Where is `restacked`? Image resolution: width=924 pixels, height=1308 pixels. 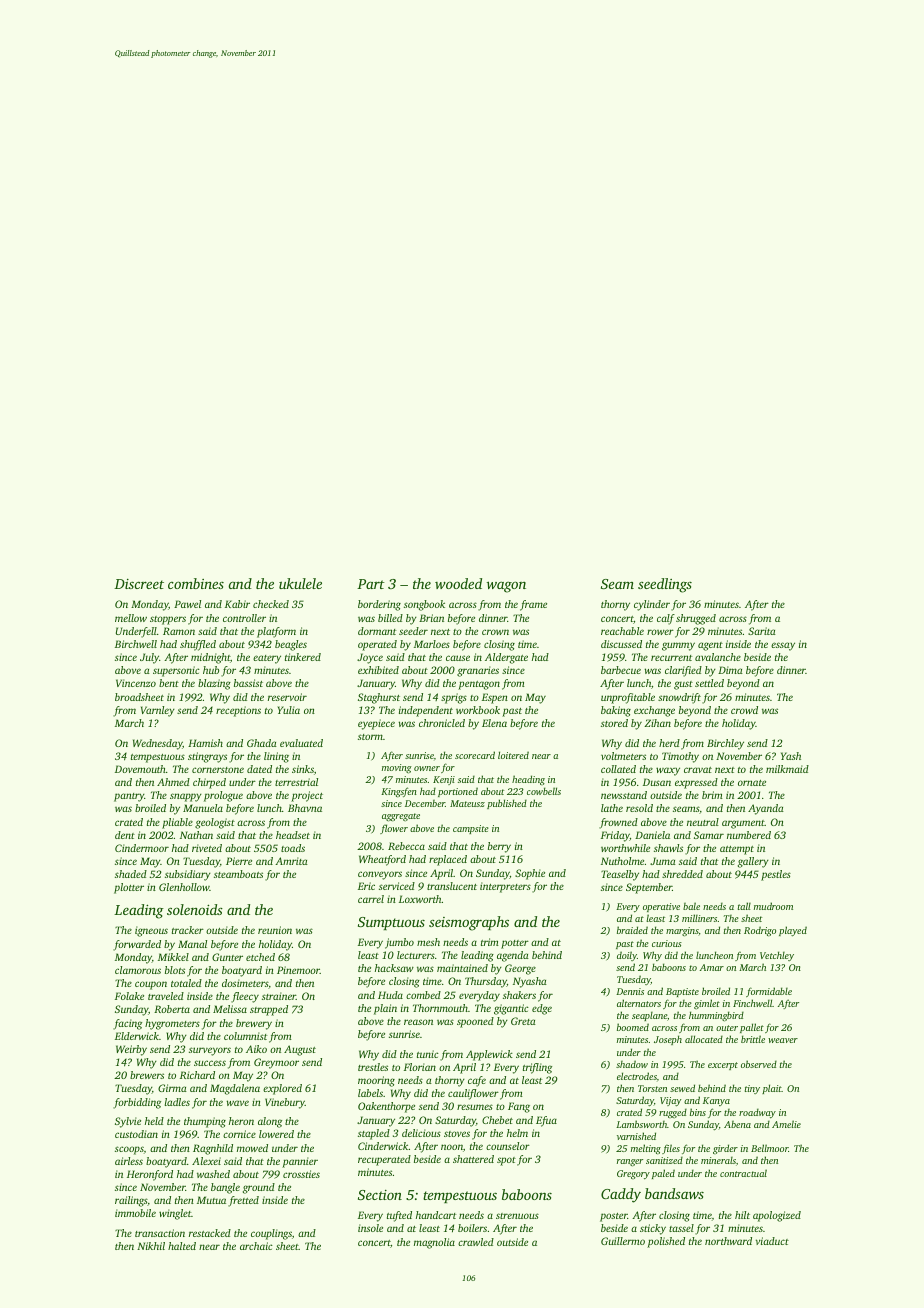
restacked is located at coordinates (210, 1233).
